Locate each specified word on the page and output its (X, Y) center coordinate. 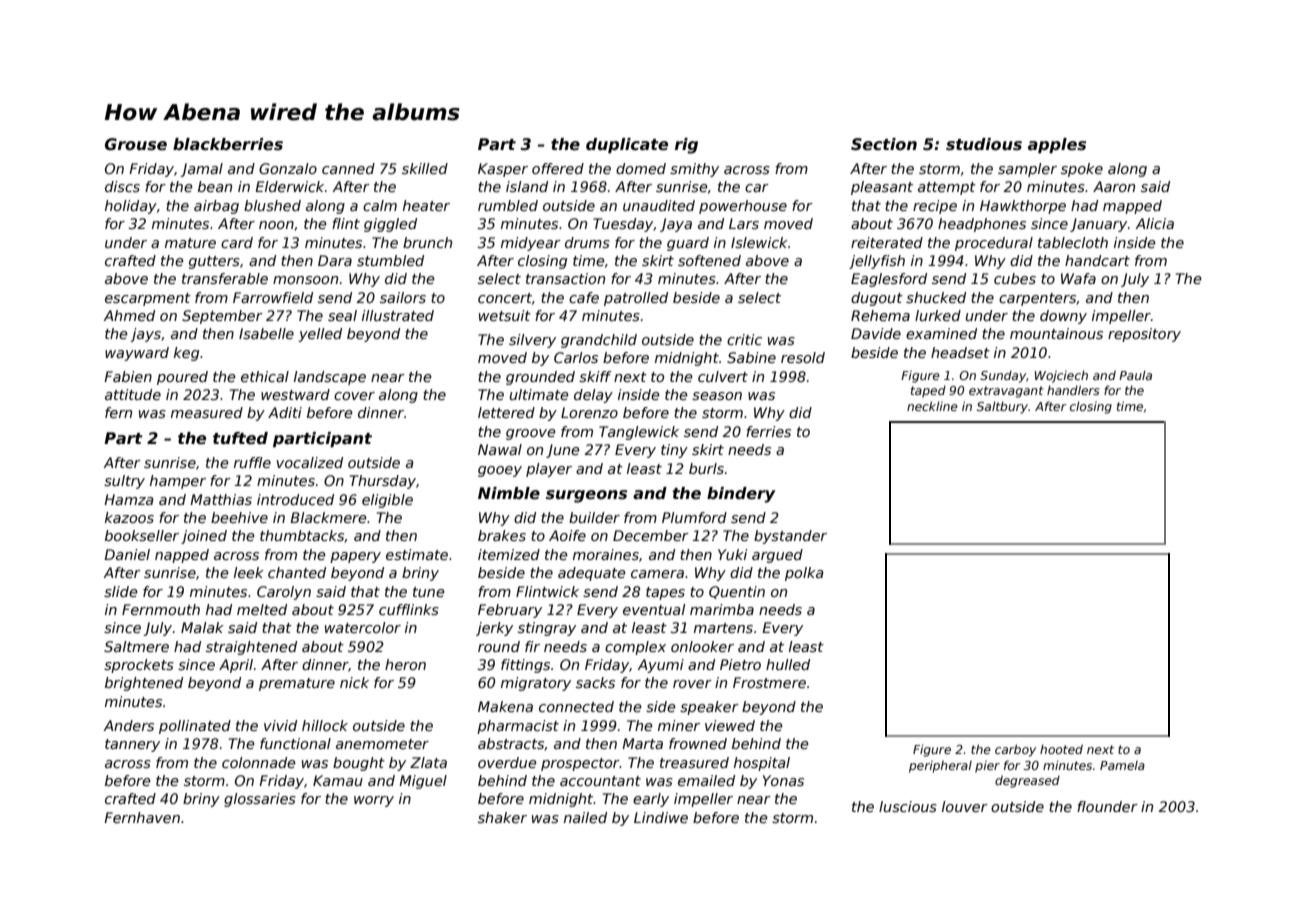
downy (1063, 317)
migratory (536, 684)
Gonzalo (288, 168)
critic (744, 339)
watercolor (363, 627)
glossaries (260, 800)
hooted (1061, 749)
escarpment (148, 299)
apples (1057, 145)
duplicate (627, 145)
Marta (642, 743)
